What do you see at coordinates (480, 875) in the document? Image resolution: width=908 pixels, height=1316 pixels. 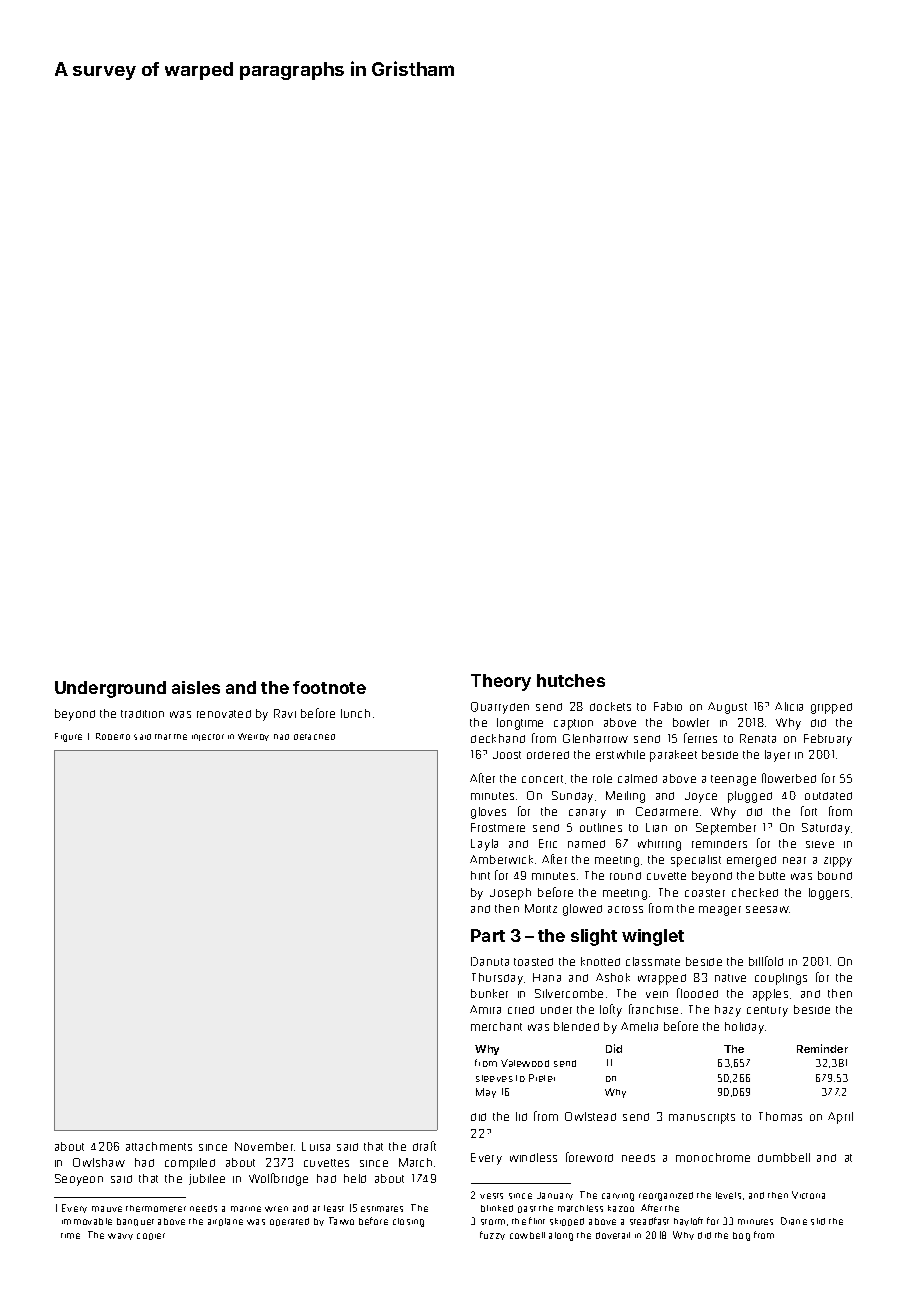 I see `hint` at bounding box center [480, 875].
